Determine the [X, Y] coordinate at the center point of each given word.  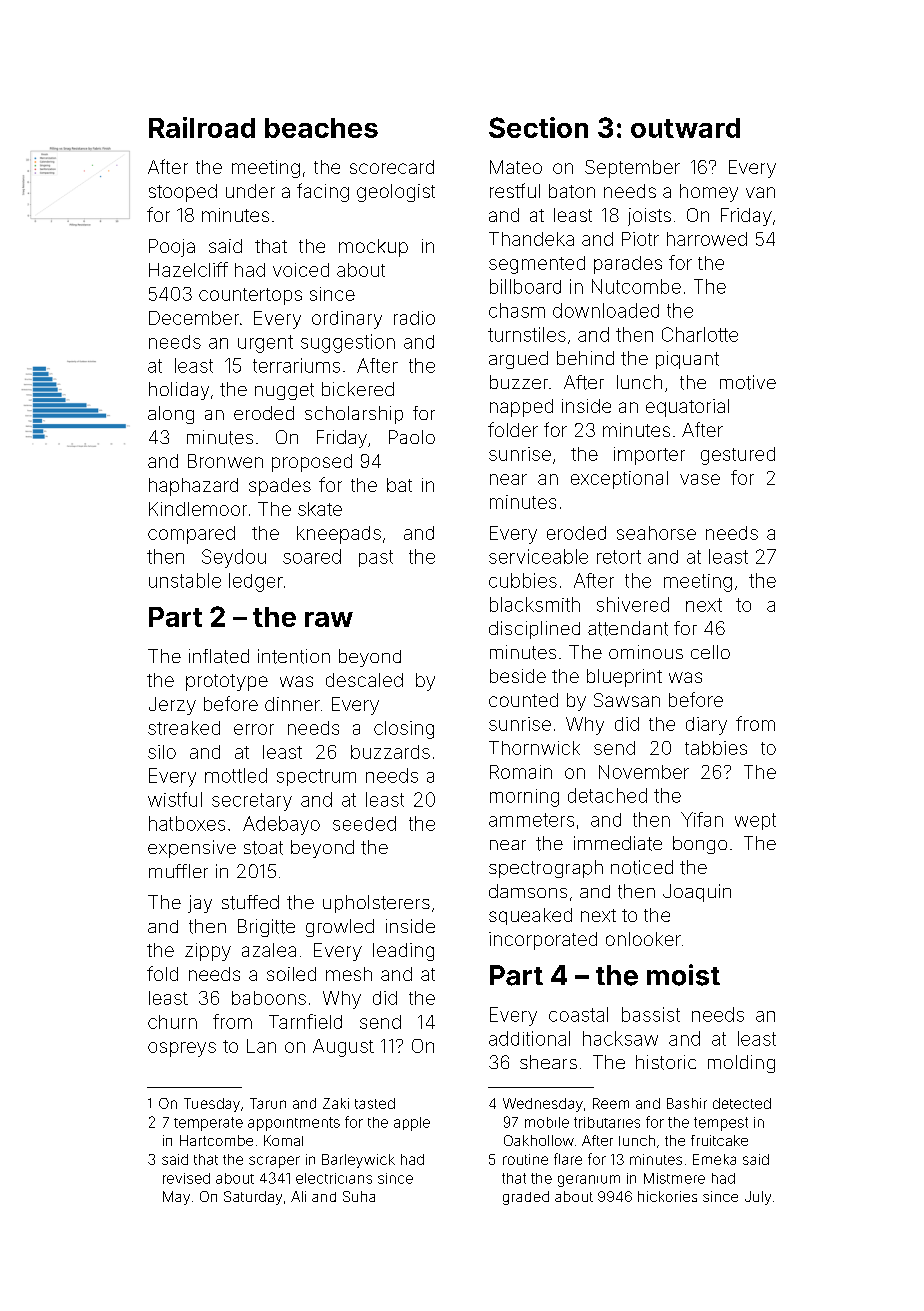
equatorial [687, 408]
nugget [284, 391]
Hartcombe [216, 1140]
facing [323, 192]
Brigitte [266, 928]
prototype [227, 682]
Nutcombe [636, 286]
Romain [521, 772]
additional [529, 1038]
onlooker [643, 939]
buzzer [519, 382]
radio [414, 318]
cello [710, 652]
